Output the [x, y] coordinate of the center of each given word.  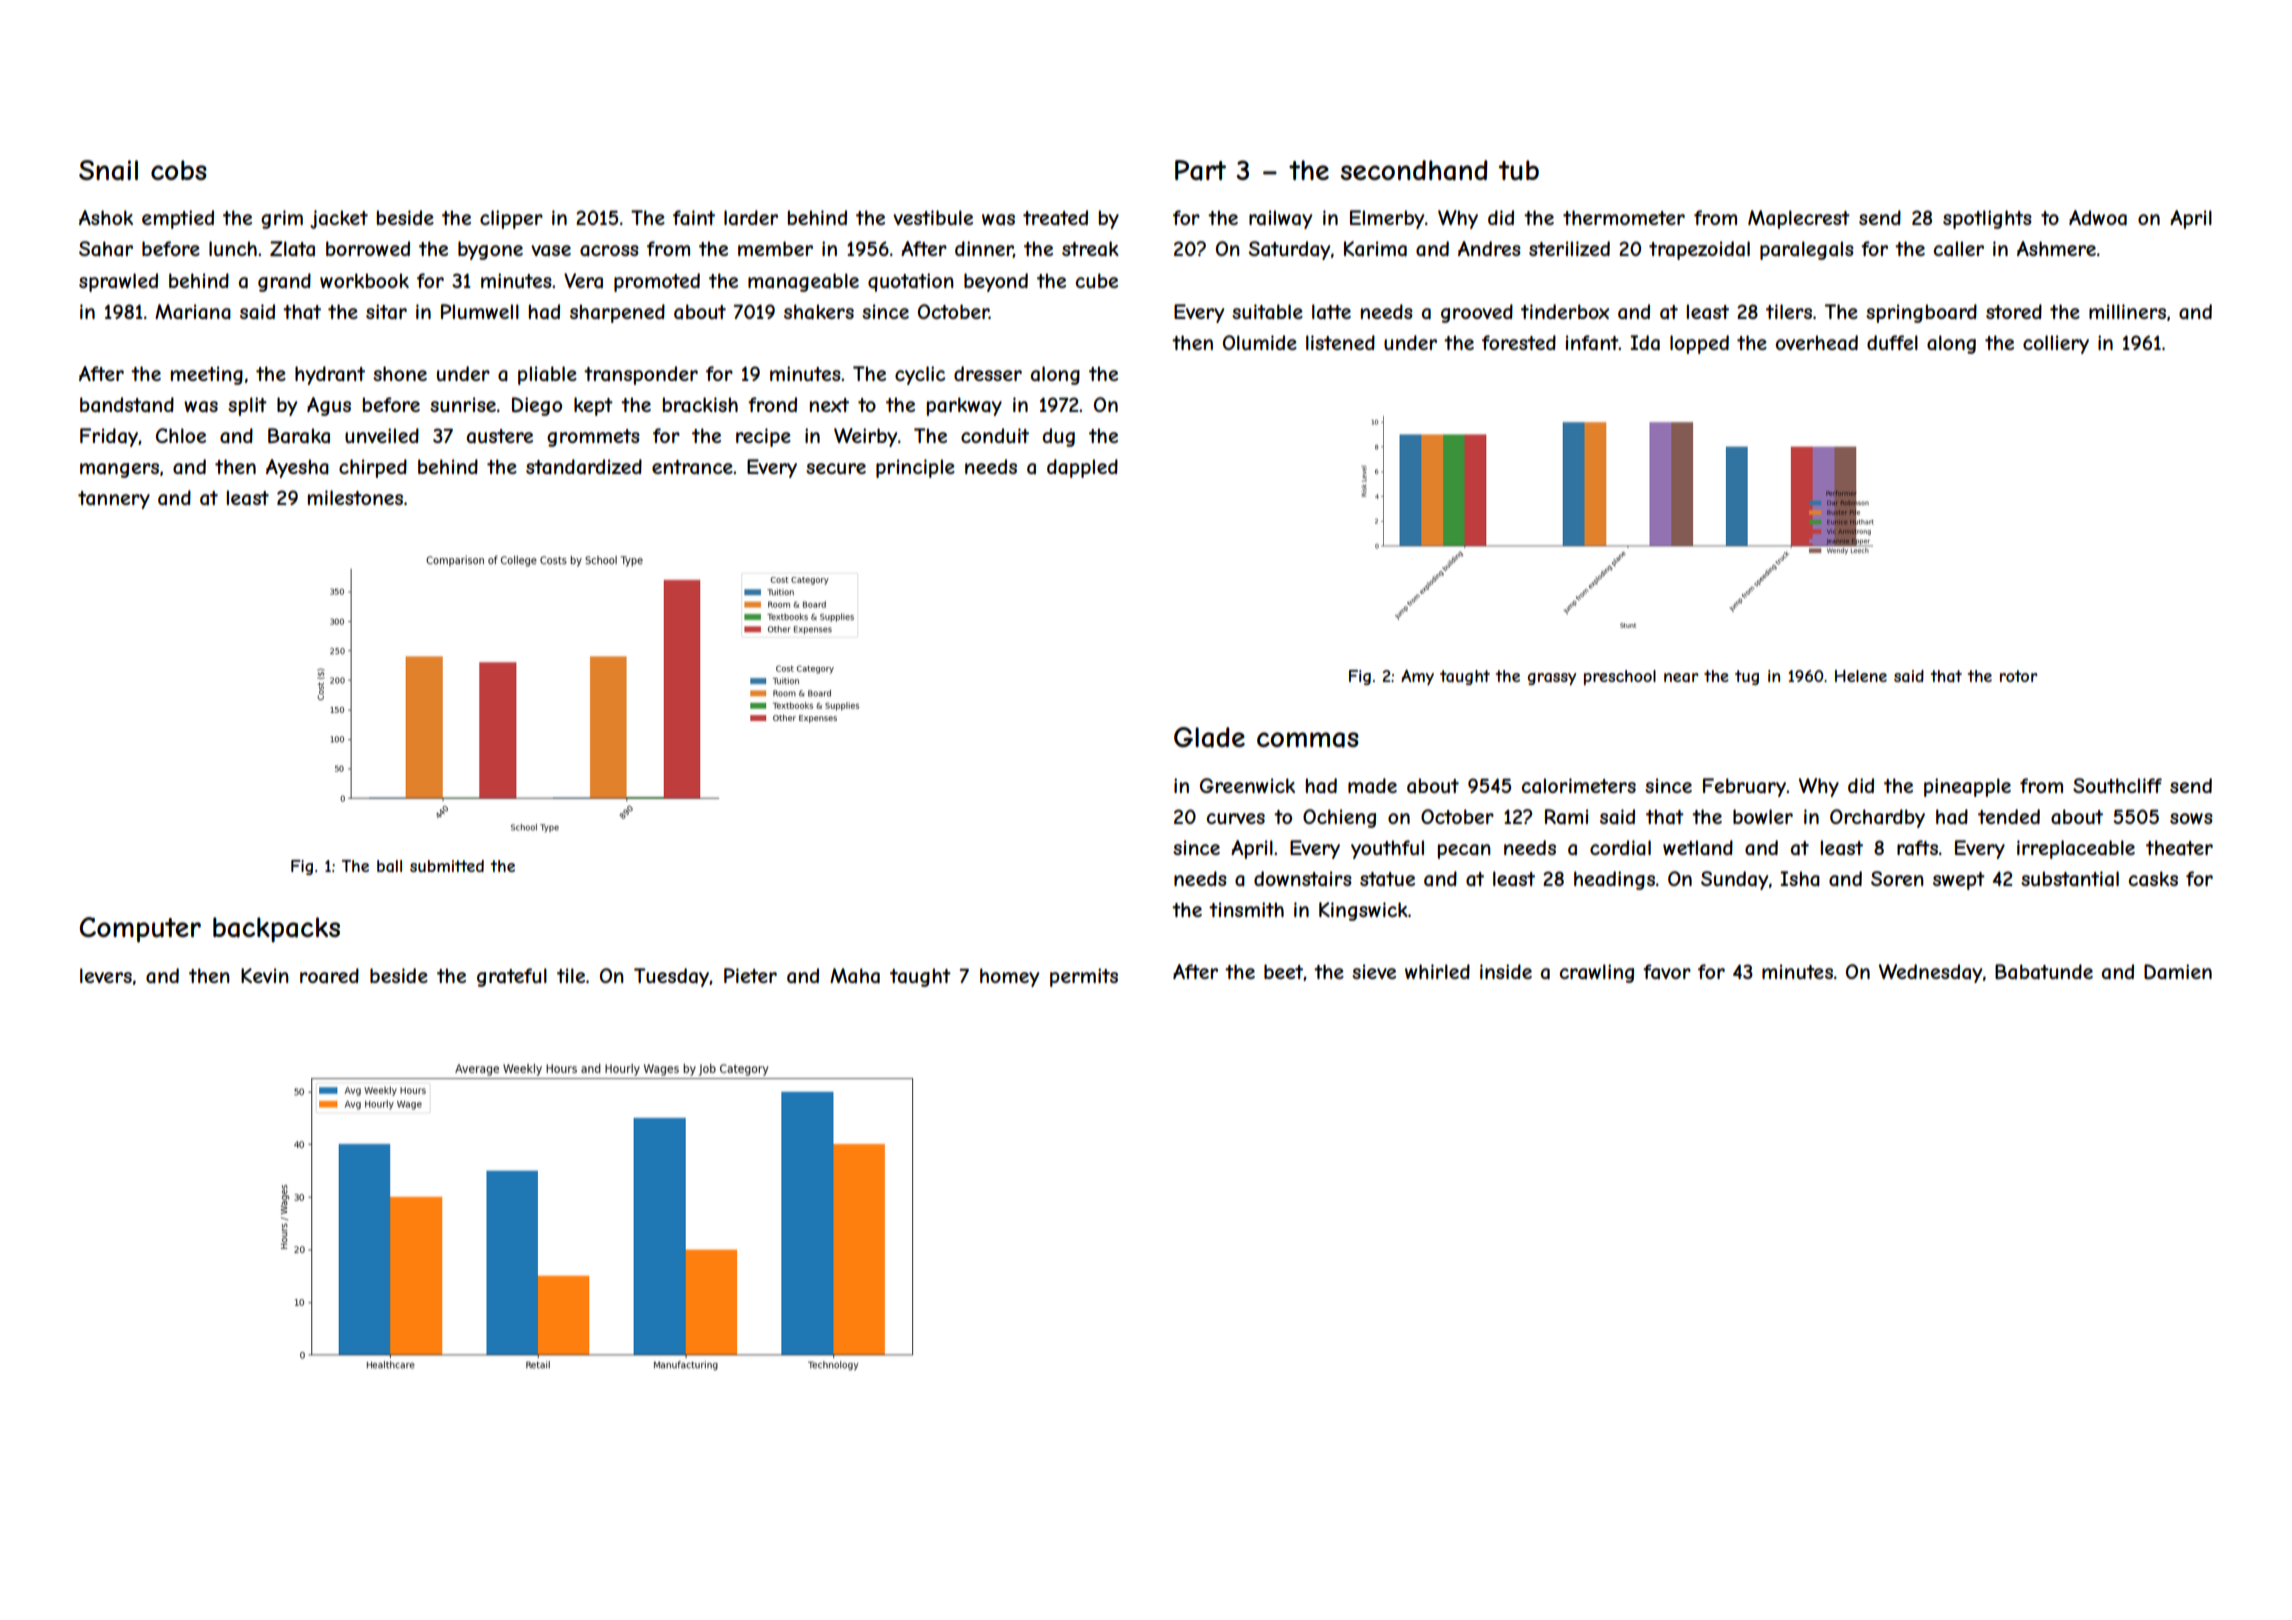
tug [1747, 677]
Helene [1861, 676]
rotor [2018, 676]
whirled [1437, 971]
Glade [1209, 737]
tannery [114, 500]
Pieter [750, 975]
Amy [1417, 677]
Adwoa [2098, 218]
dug [1059, 437]
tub [1519, 170]
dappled [1082, 468]
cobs [179, 170]
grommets [593, 438]
